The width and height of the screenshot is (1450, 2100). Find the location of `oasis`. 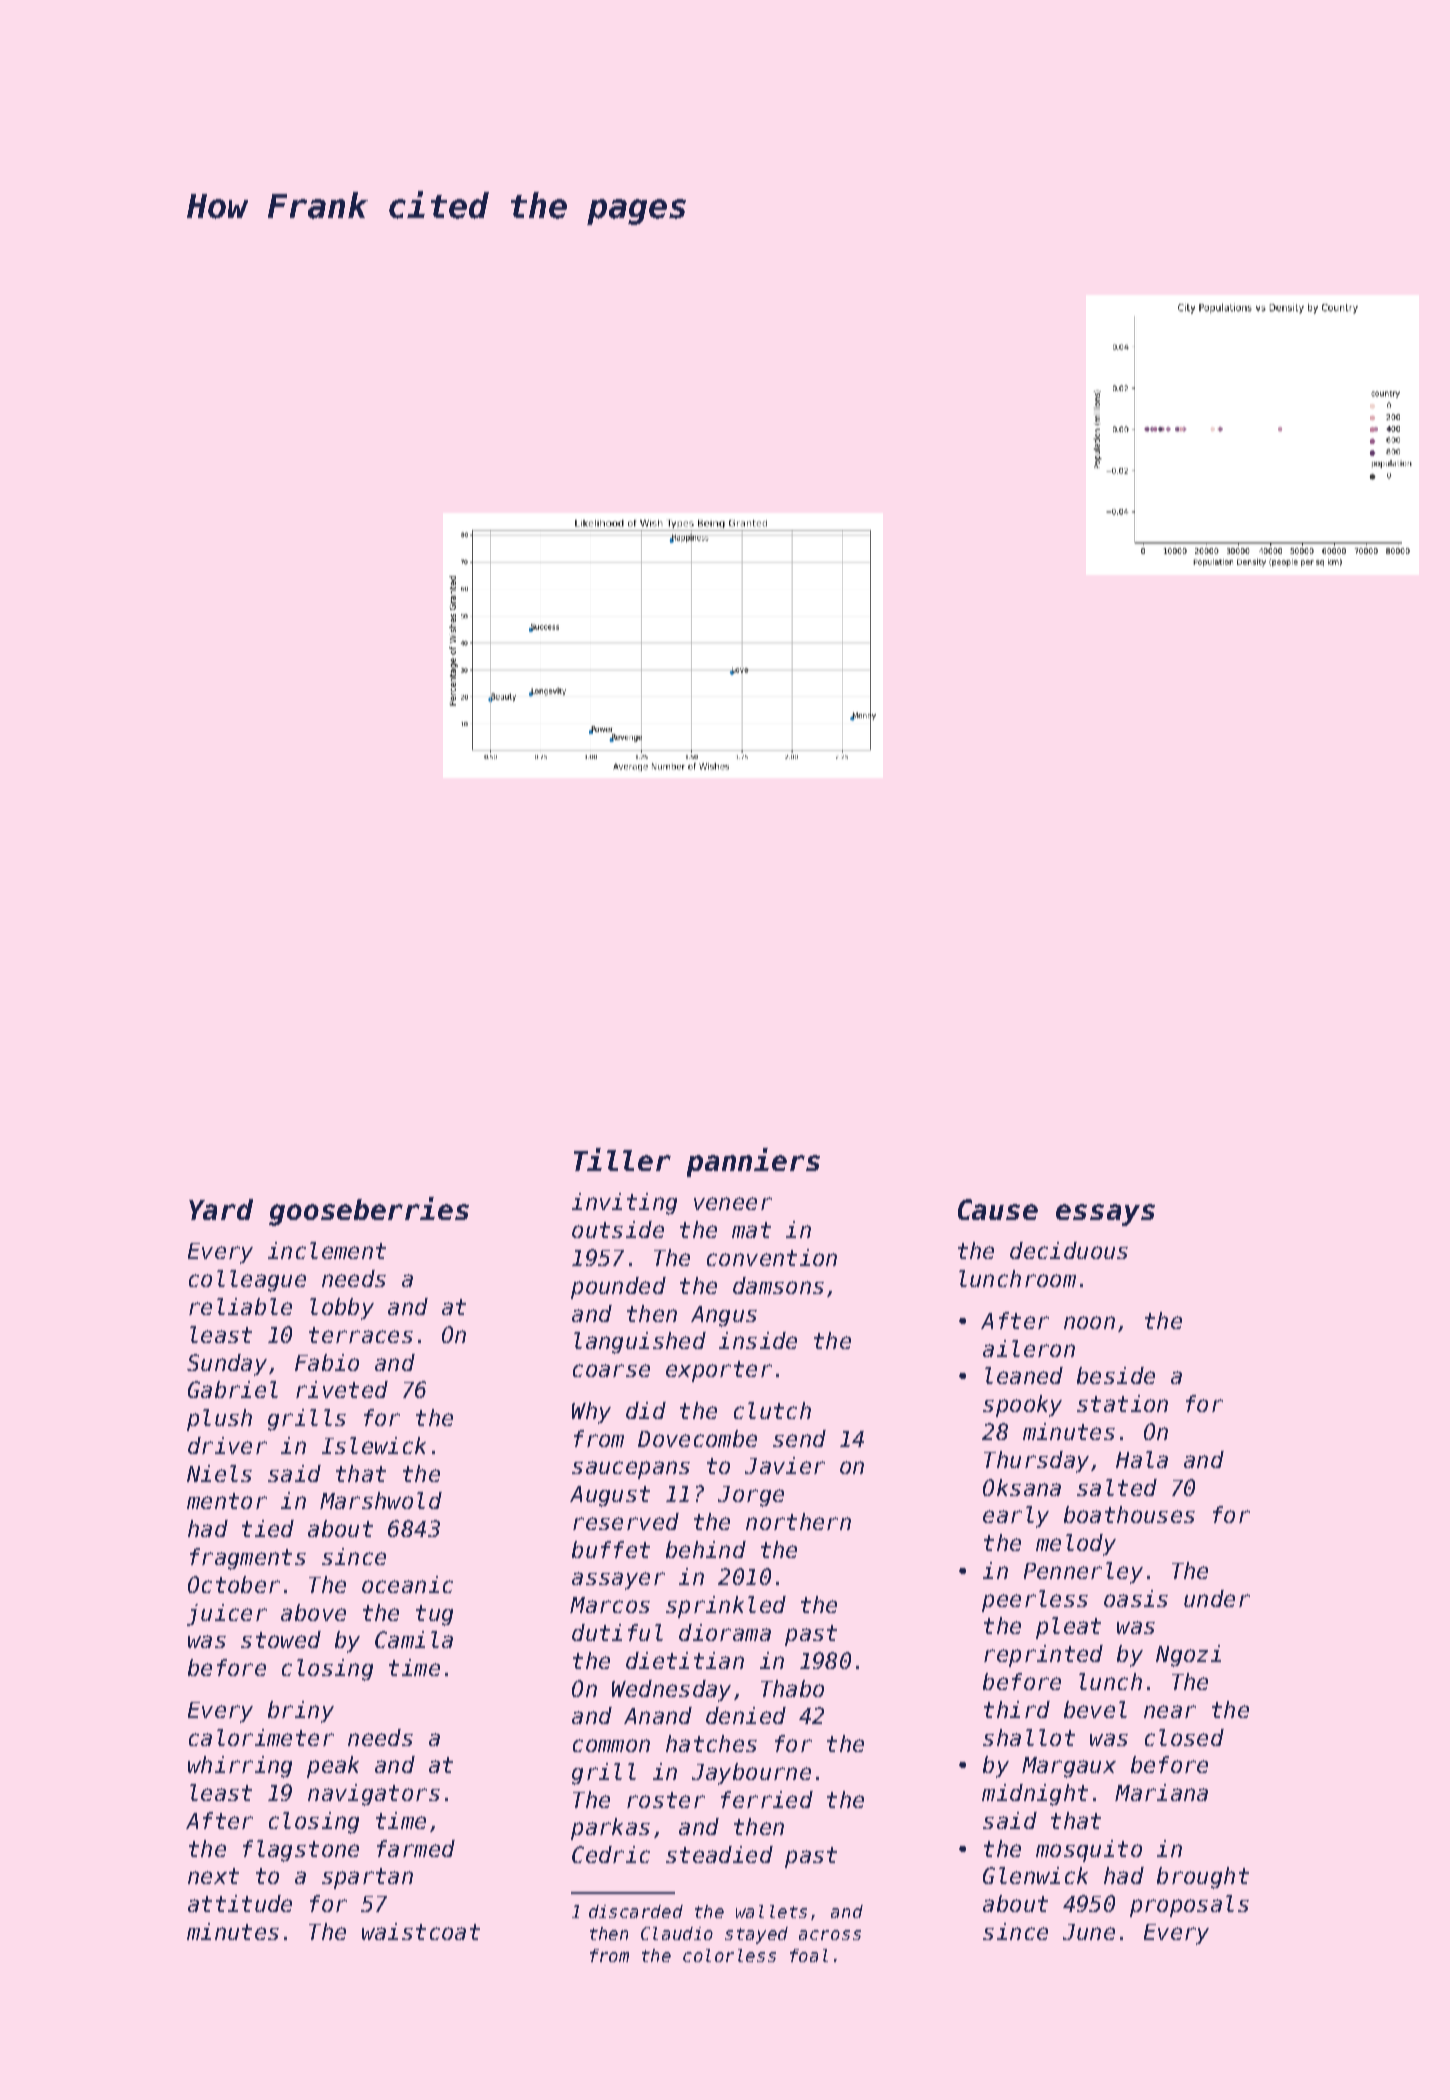

oasis is located at coordinates (1136, 1598).
